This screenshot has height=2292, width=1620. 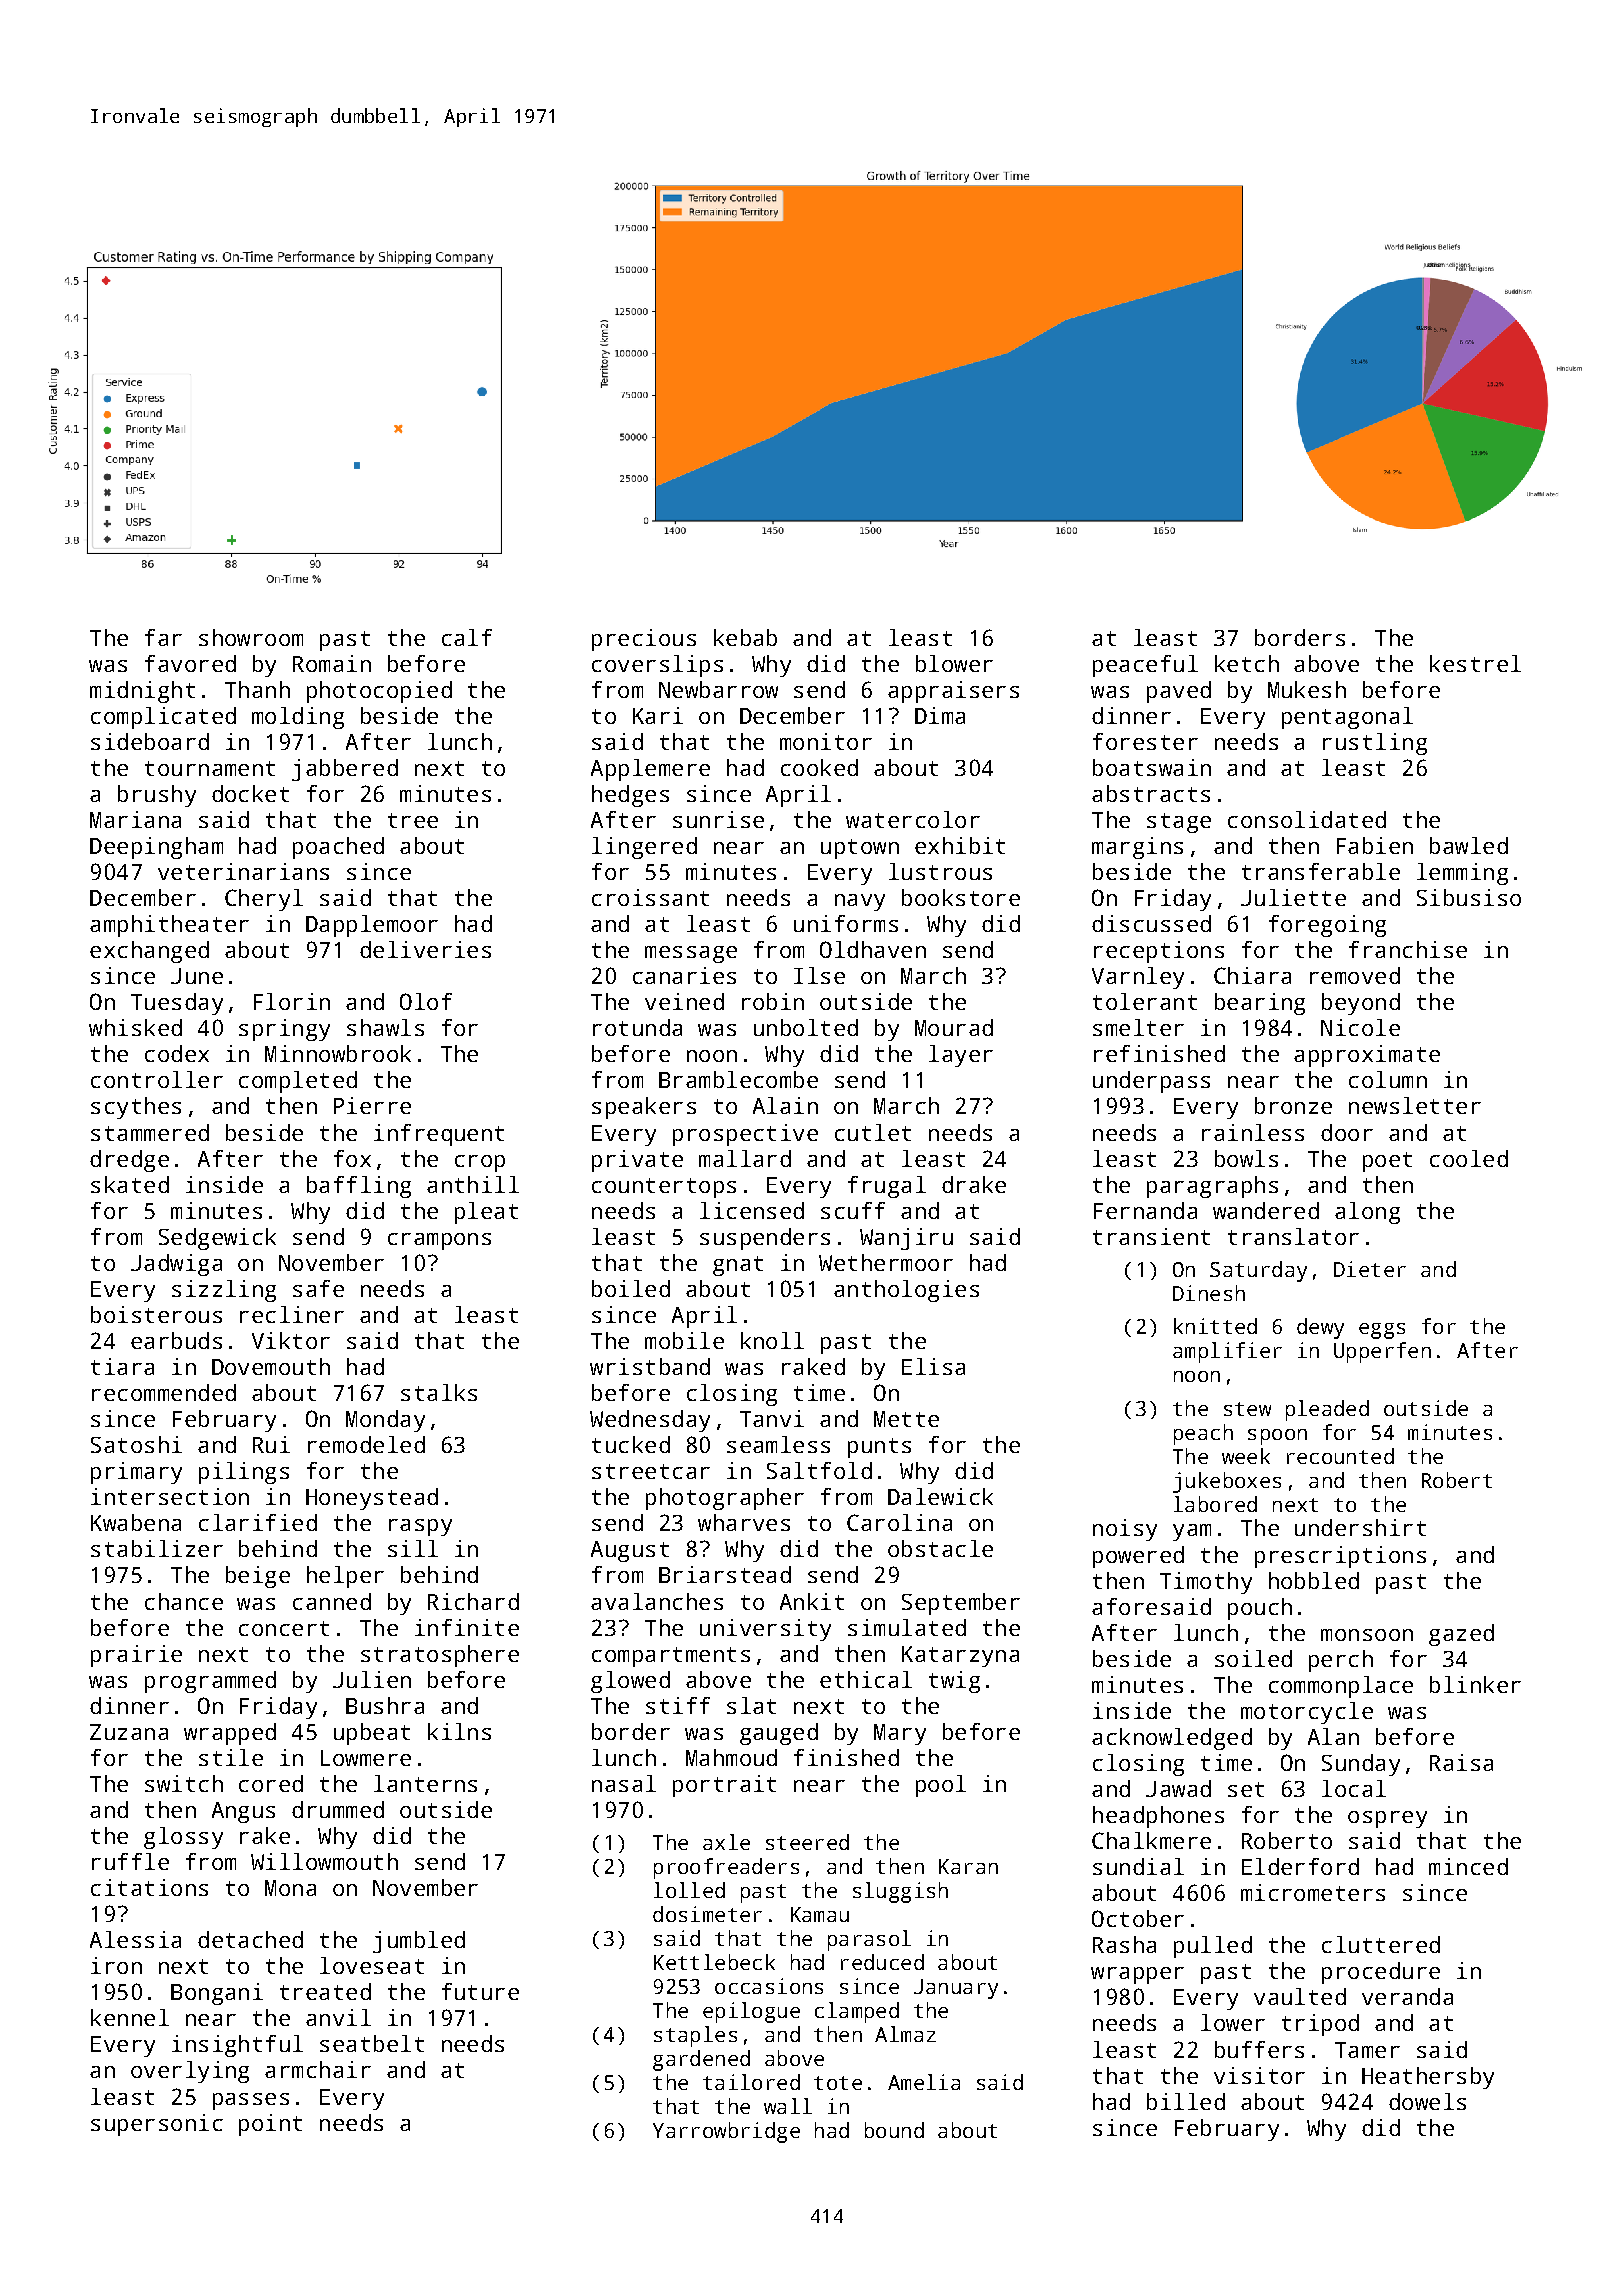 I want to click on bound, so click(x=894, y=2130).
